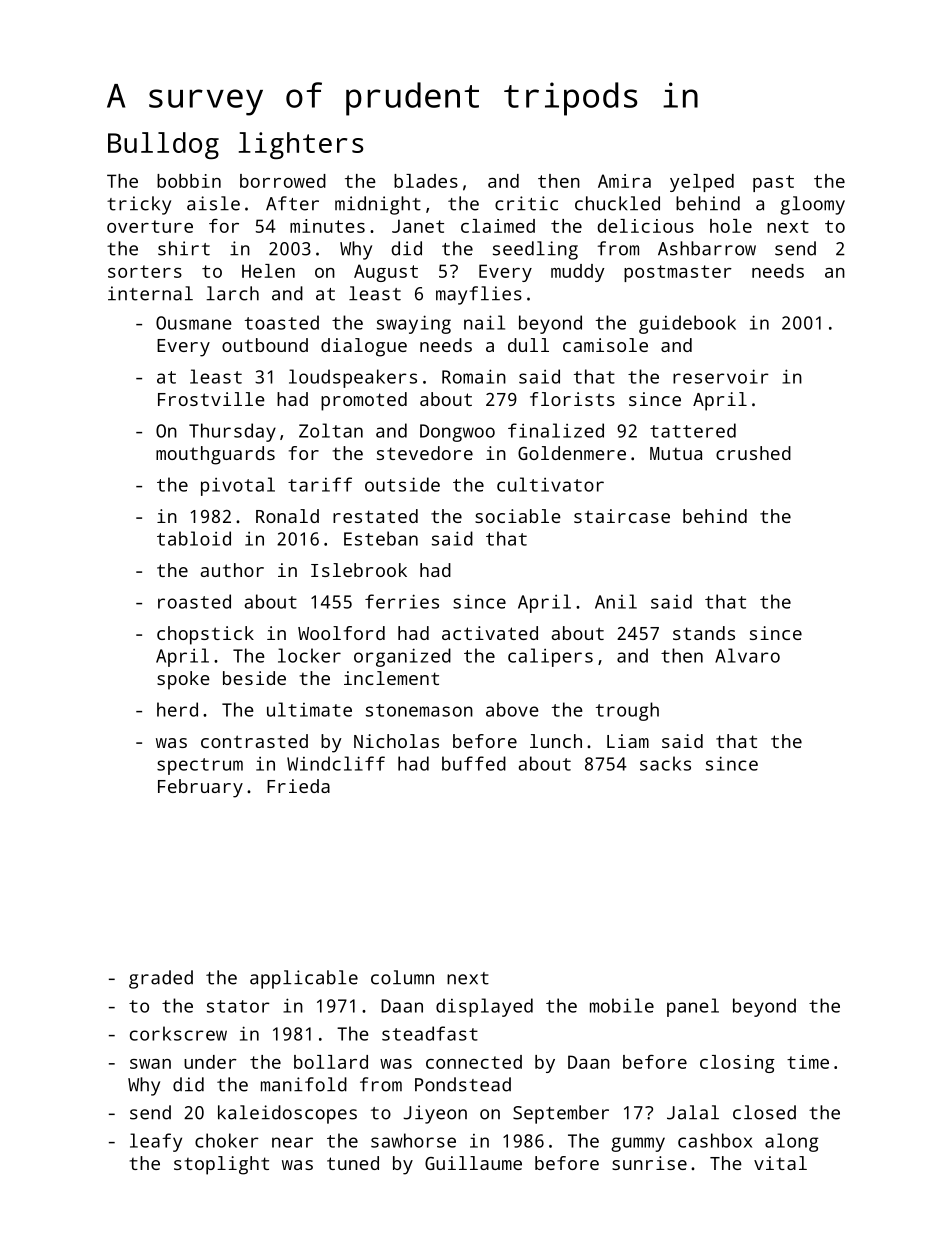  Describe the element at coordinates (304, 979) in the image. I see `applicable` at that location.
